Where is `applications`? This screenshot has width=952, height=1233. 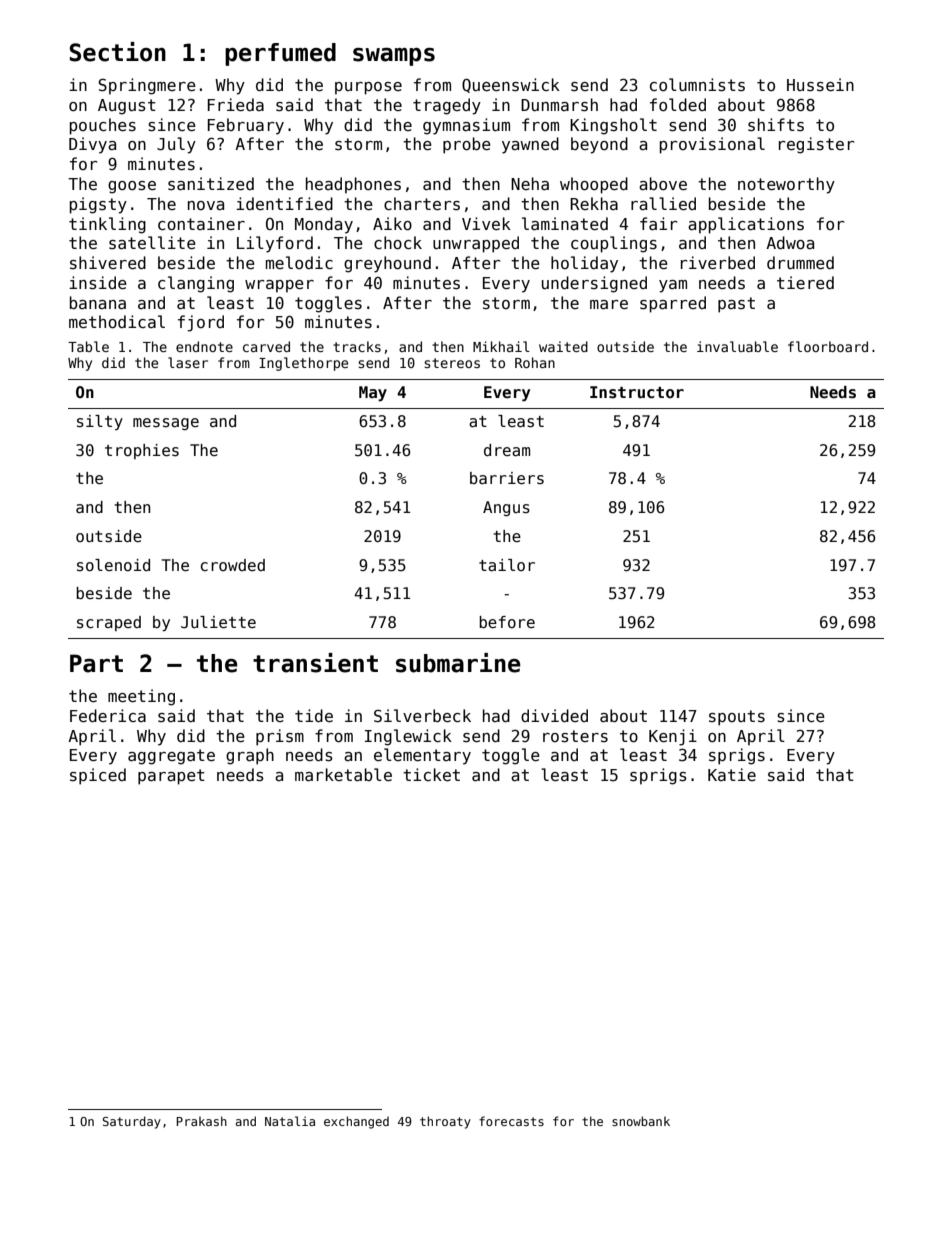 applications is located at coordinates (746, 225).
